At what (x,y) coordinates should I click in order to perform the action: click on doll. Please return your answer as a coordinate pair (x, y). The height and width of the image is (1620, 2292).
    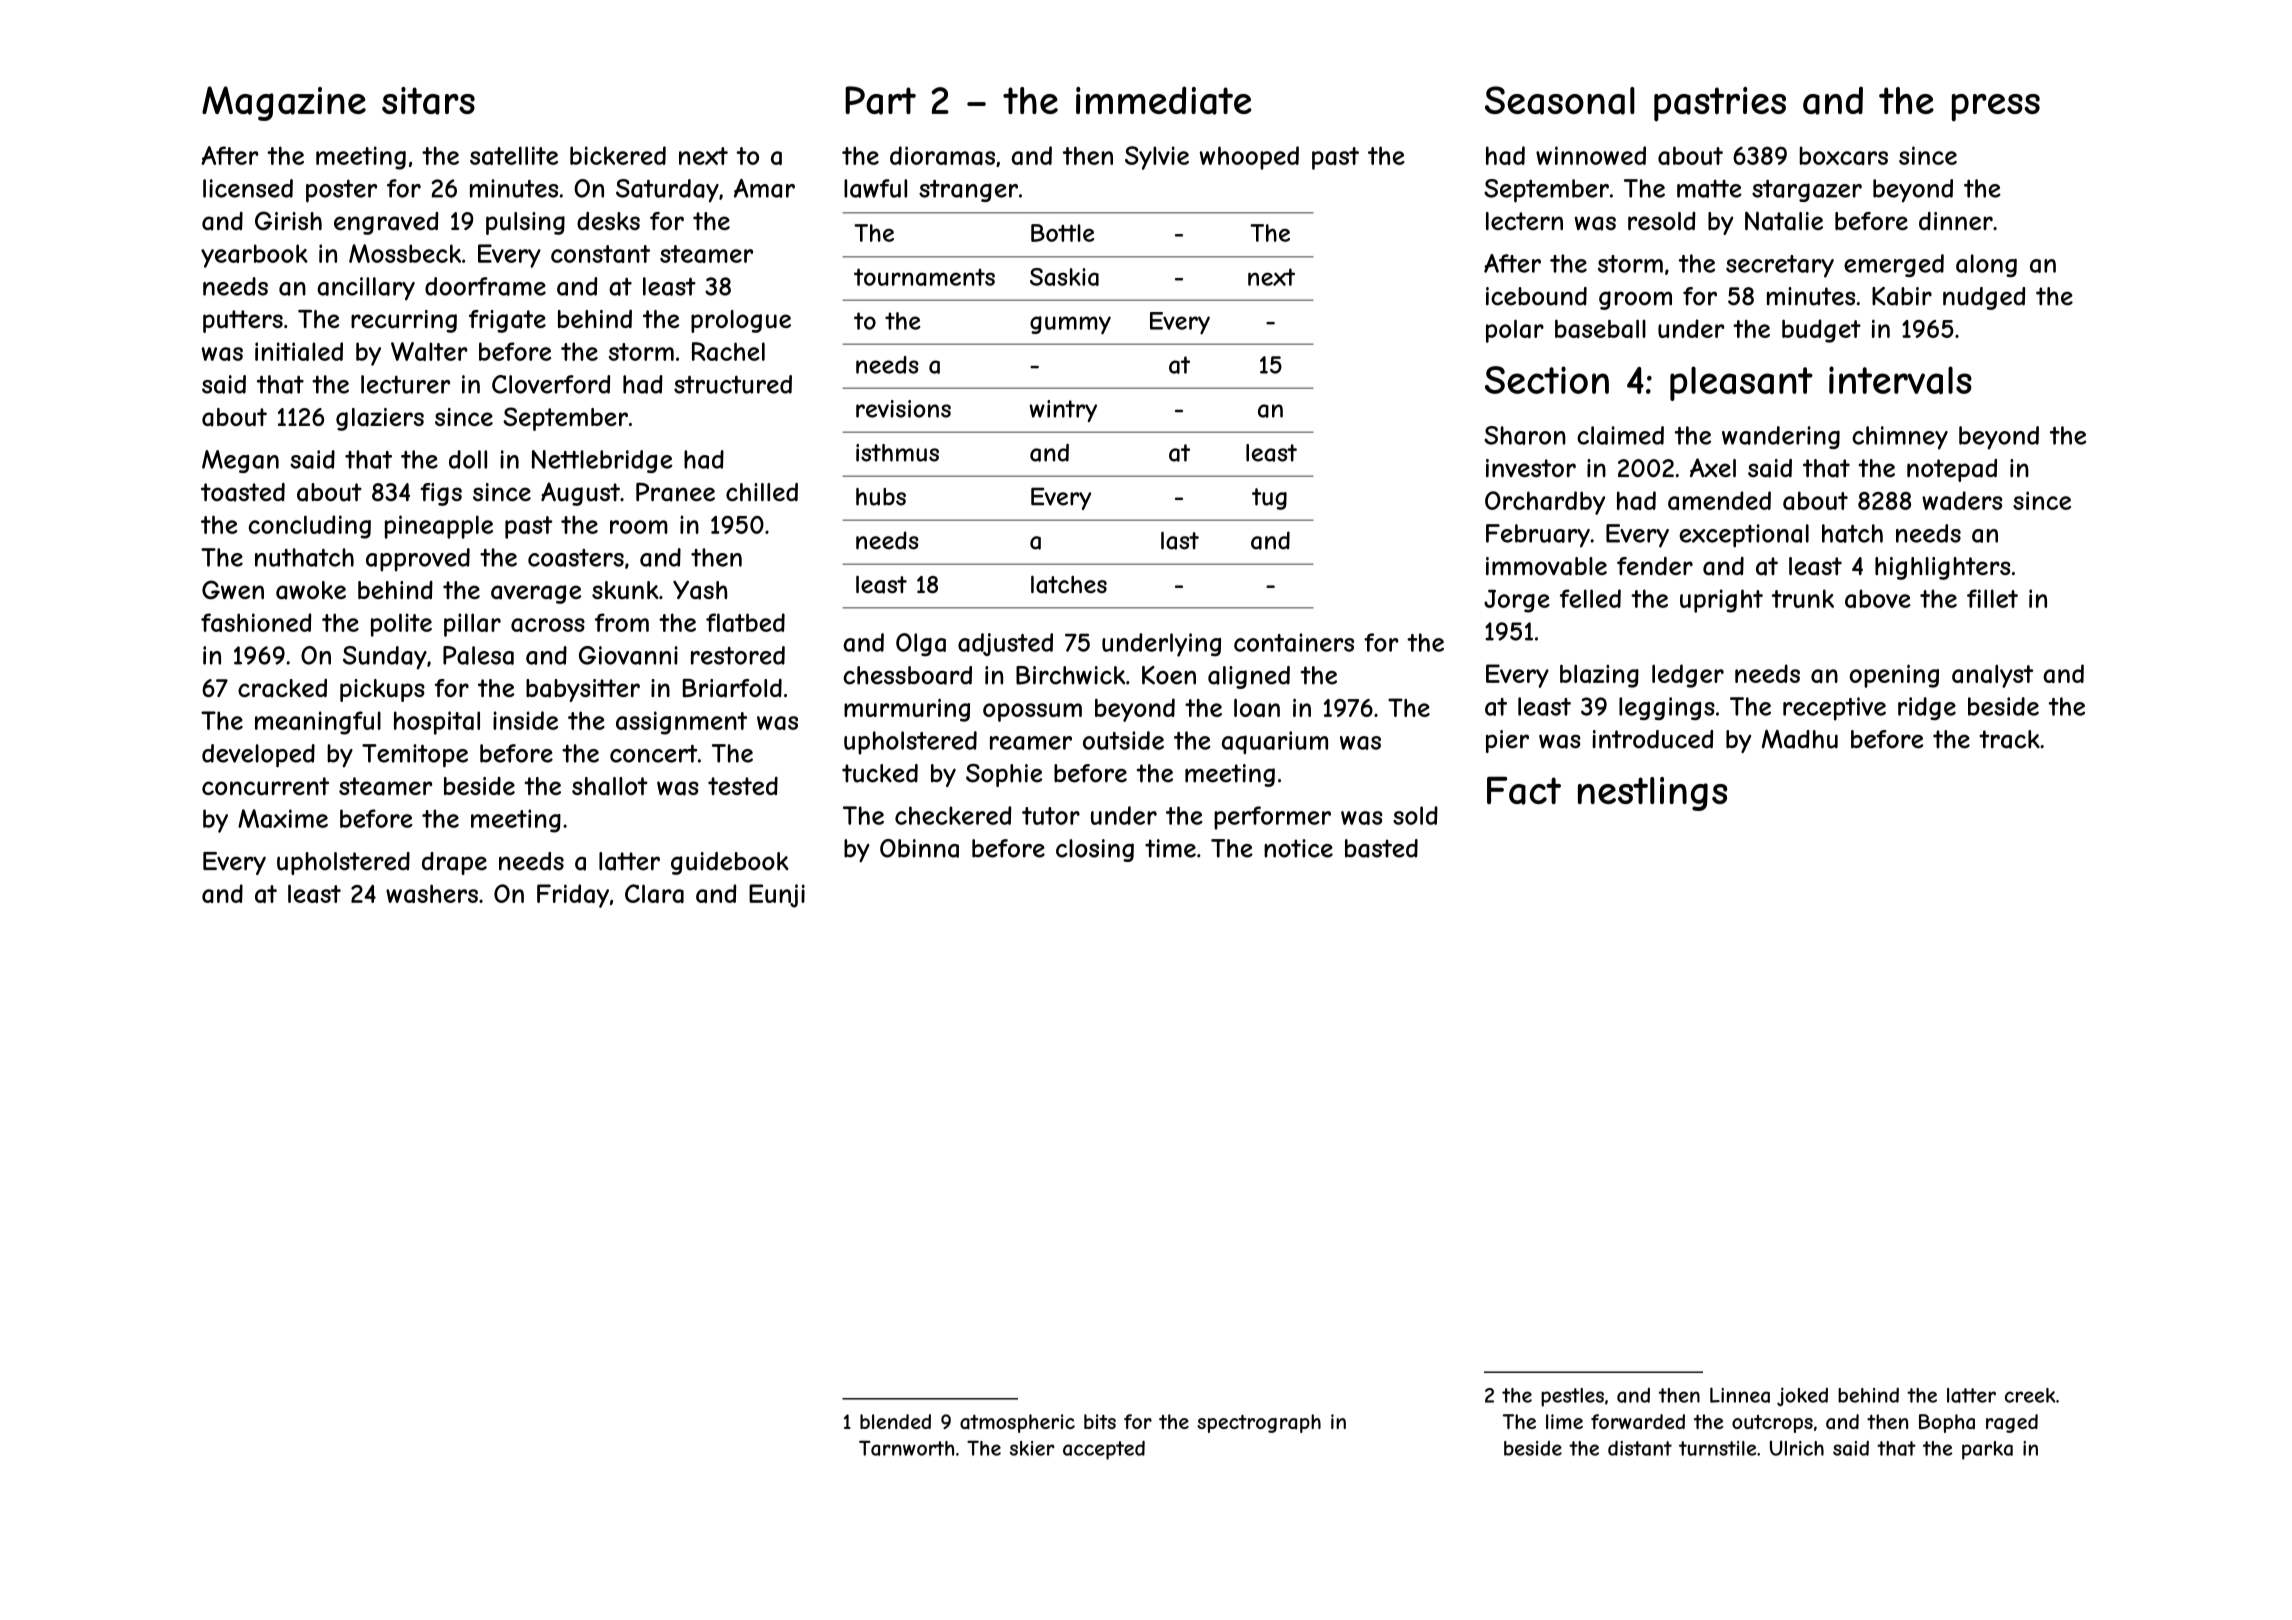
    Looking at the image, I should click on (468, 459).
